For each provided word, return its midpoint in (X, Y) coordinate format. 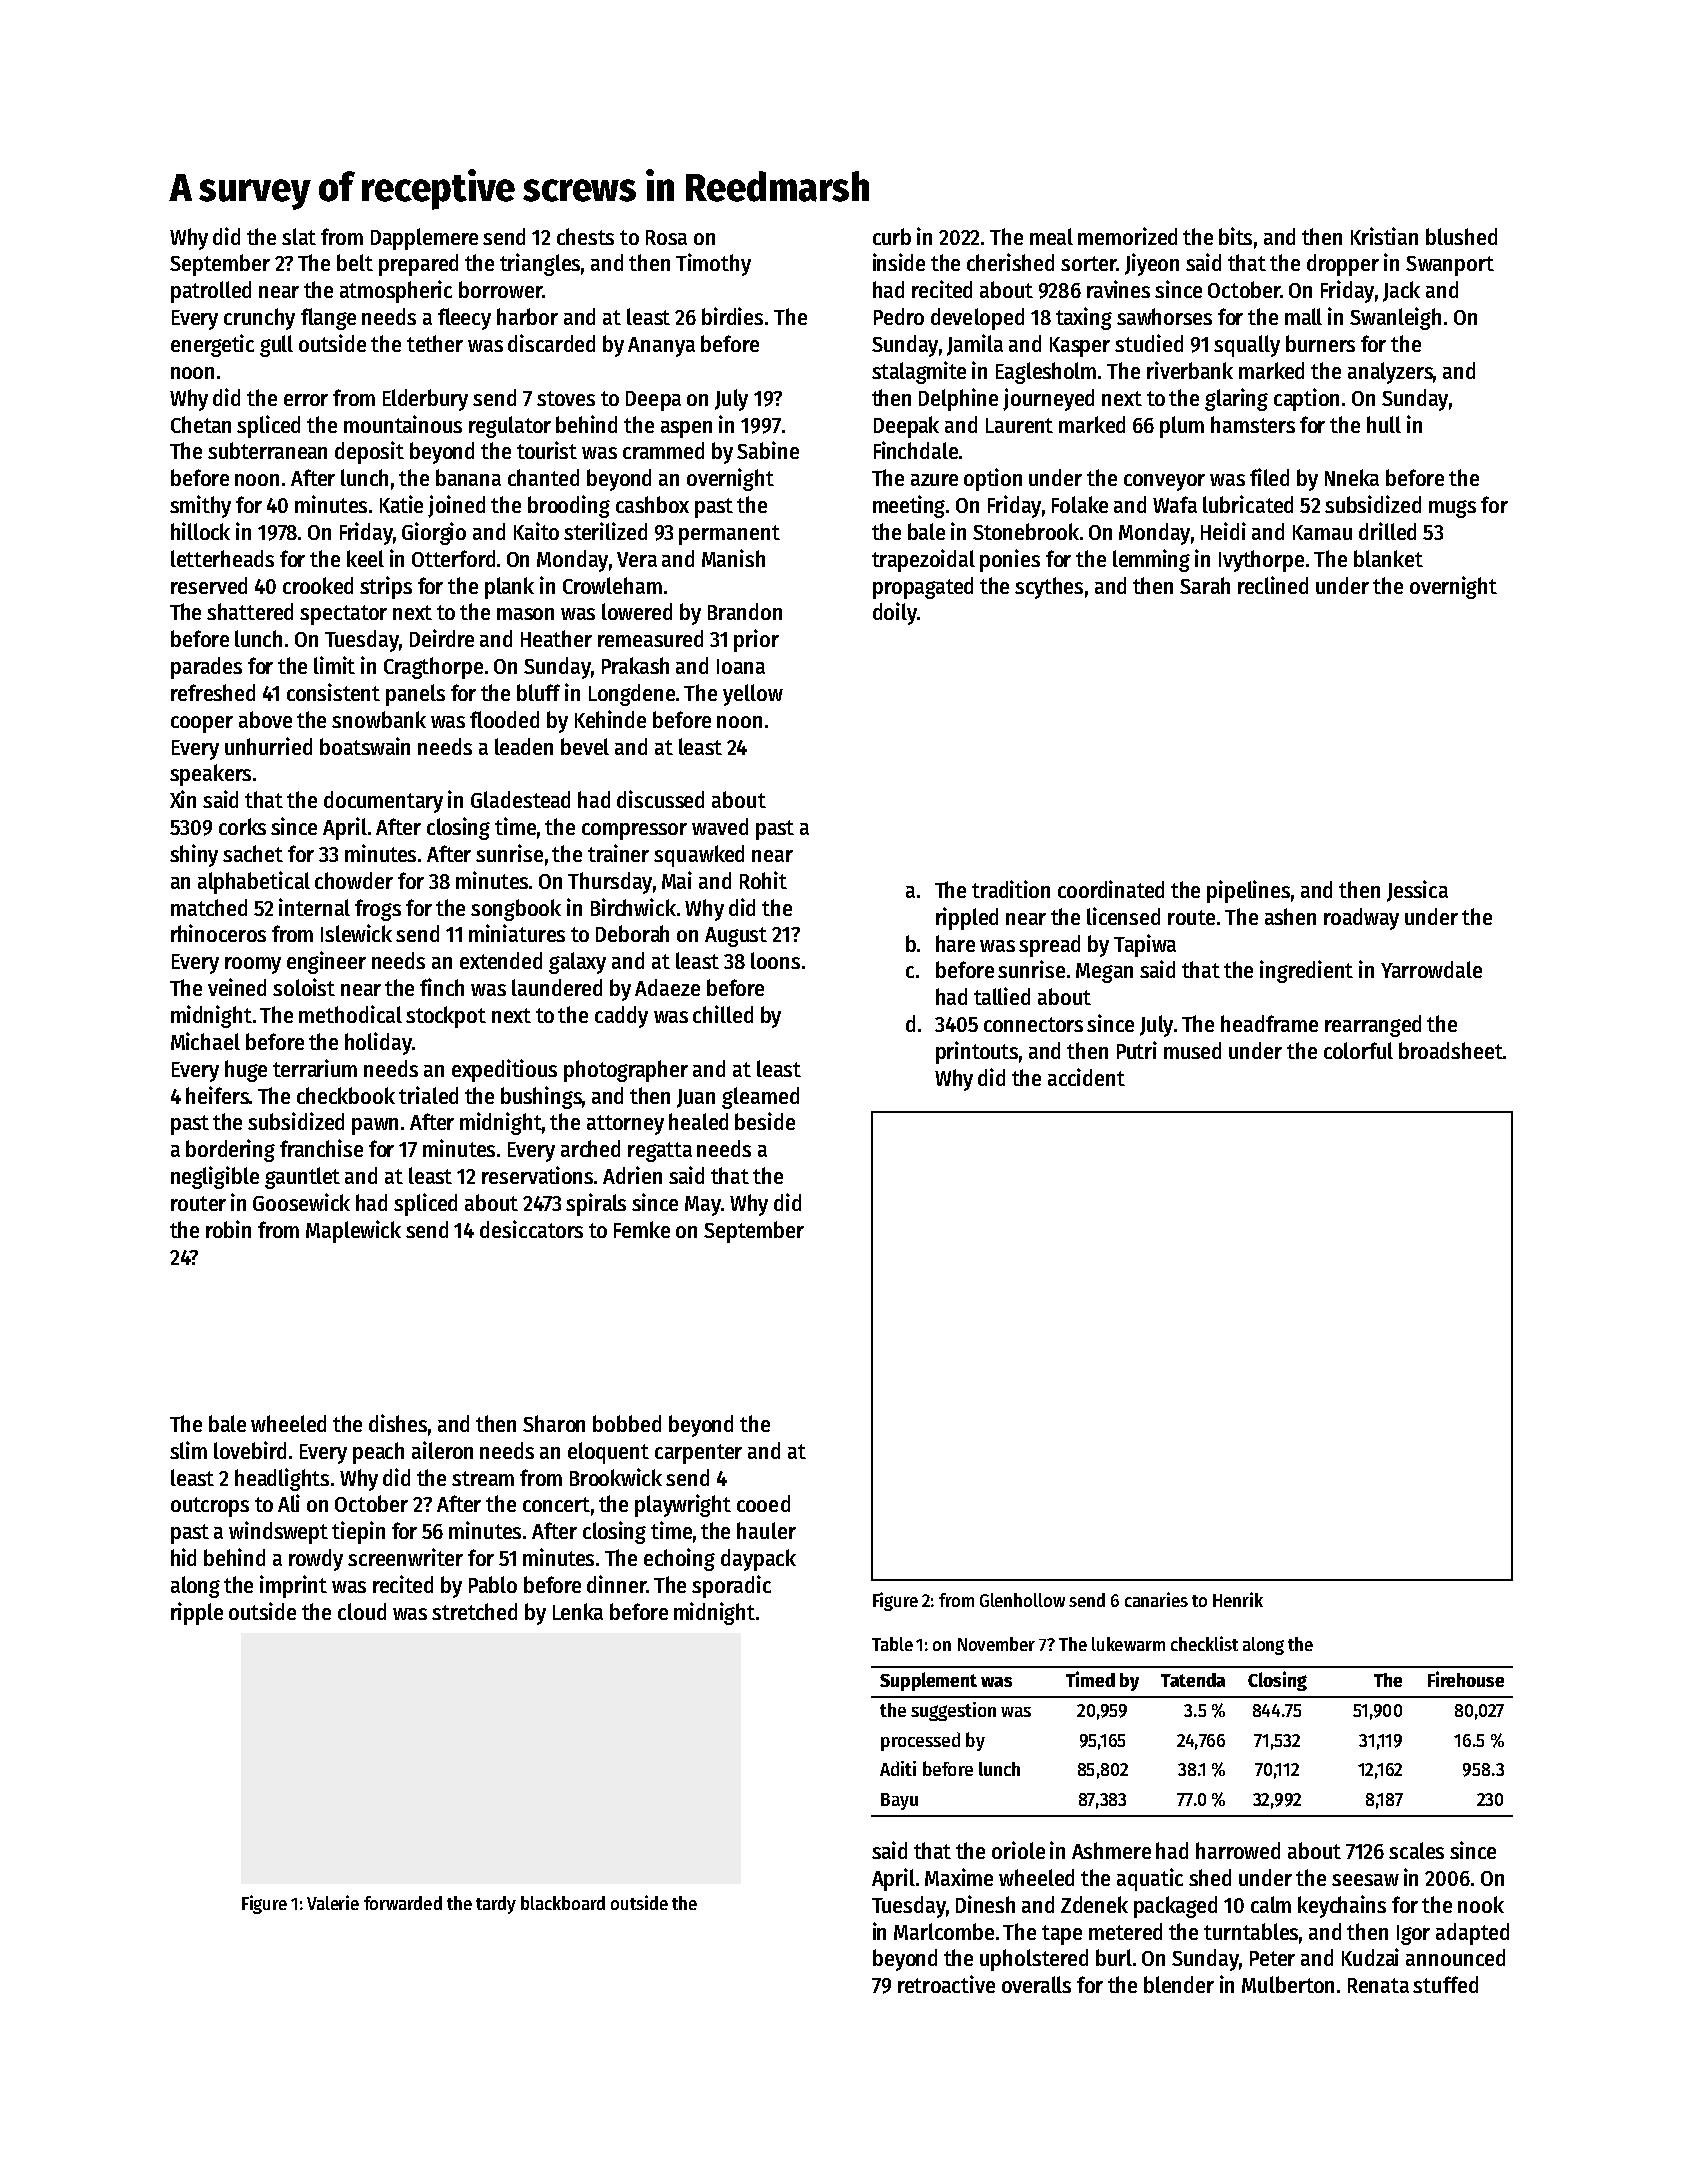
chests (585, 236)
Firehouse (1466, 1679)
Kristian (1384, 236)
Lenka (578, 1611)
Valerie (333, 1902)
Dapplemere (424, 239)
